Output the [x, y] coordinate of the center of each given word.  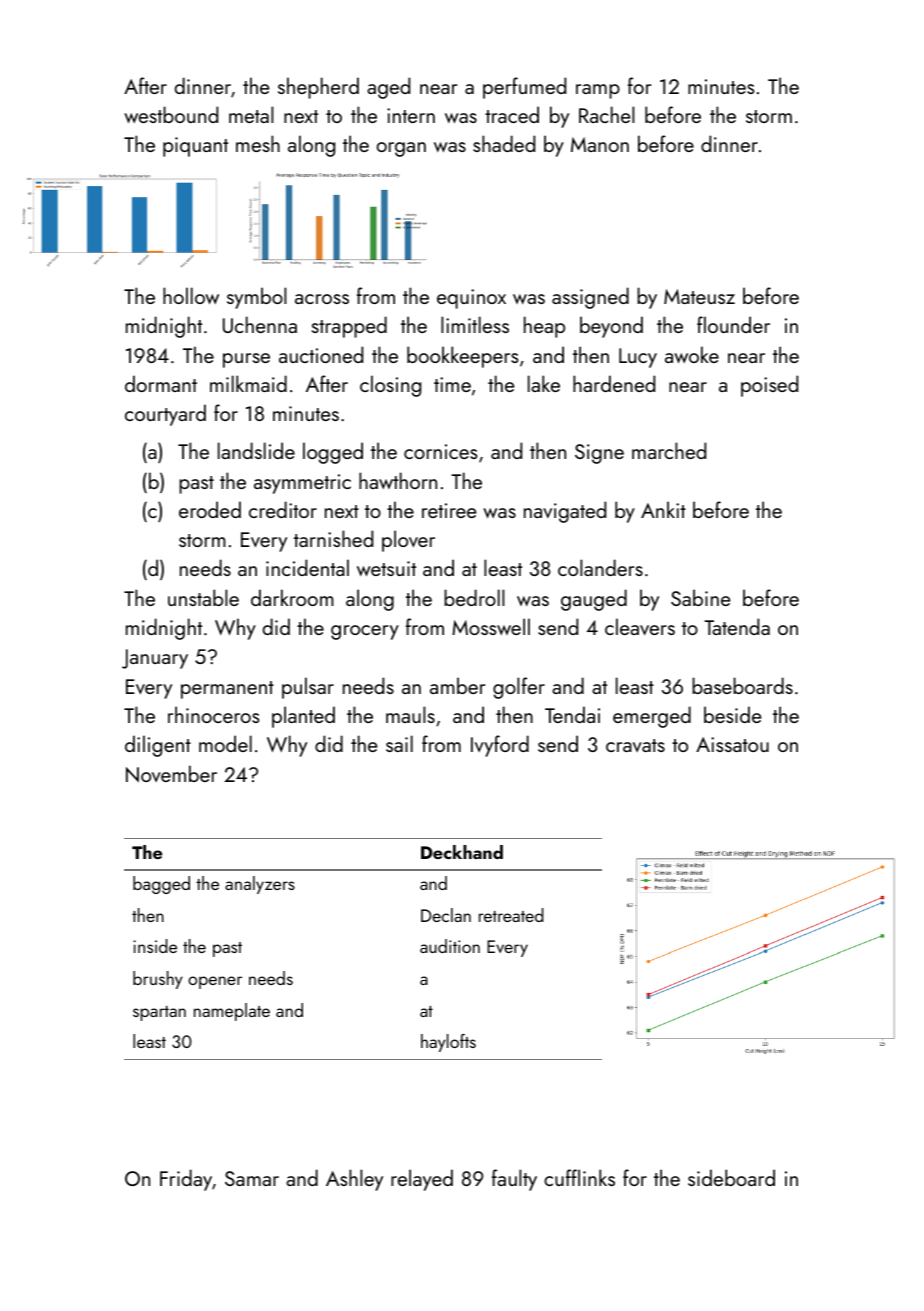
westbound [171, 114]
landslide [256, 450]
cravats [635, 745]
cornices [440, 451]
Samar [252, 1178]
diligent [158, 746]
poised [769, 386]
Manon [600, 144]
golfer [519, 688]
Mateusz [699, 296]
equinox [471, 299]
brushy [158, 980]
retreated [511, 915]
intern [411, 115]
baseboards [742, 685]
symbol [256, 298]
